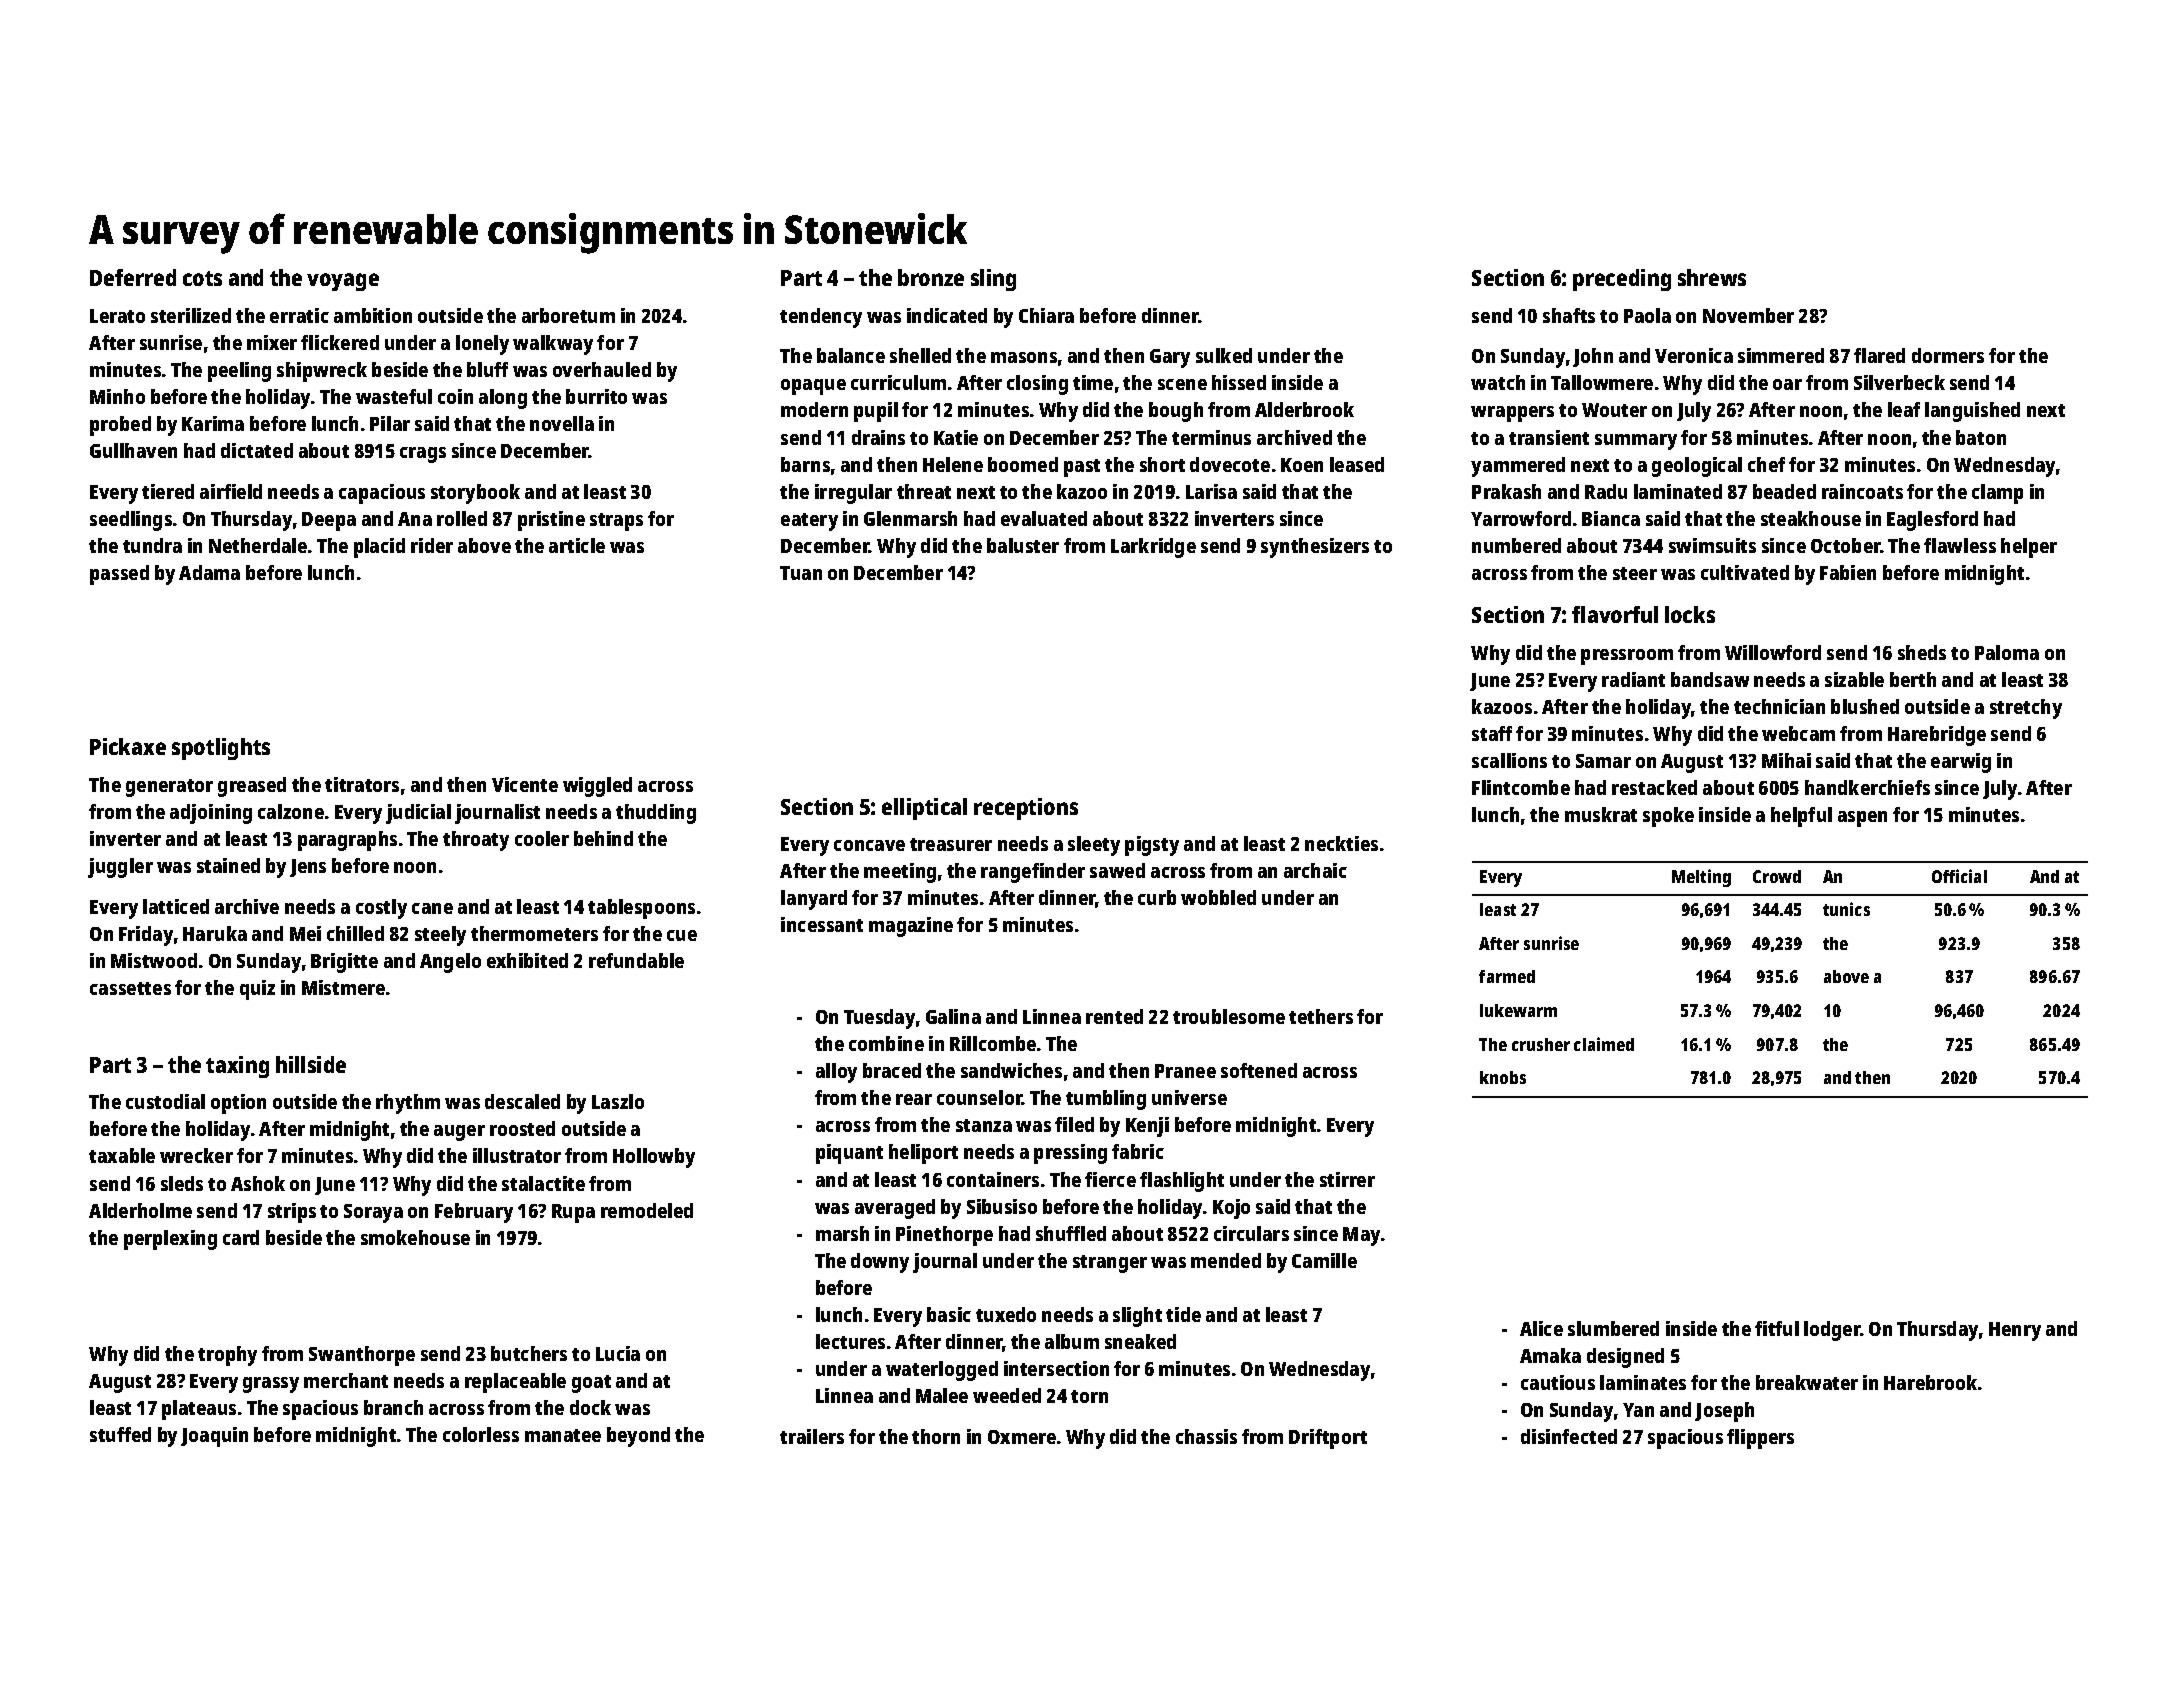 The image size is (2178, 1683). What do you see at coordinates (227, 1356) in the page?
I see `trophy` at bounding box center [227, 1356].
